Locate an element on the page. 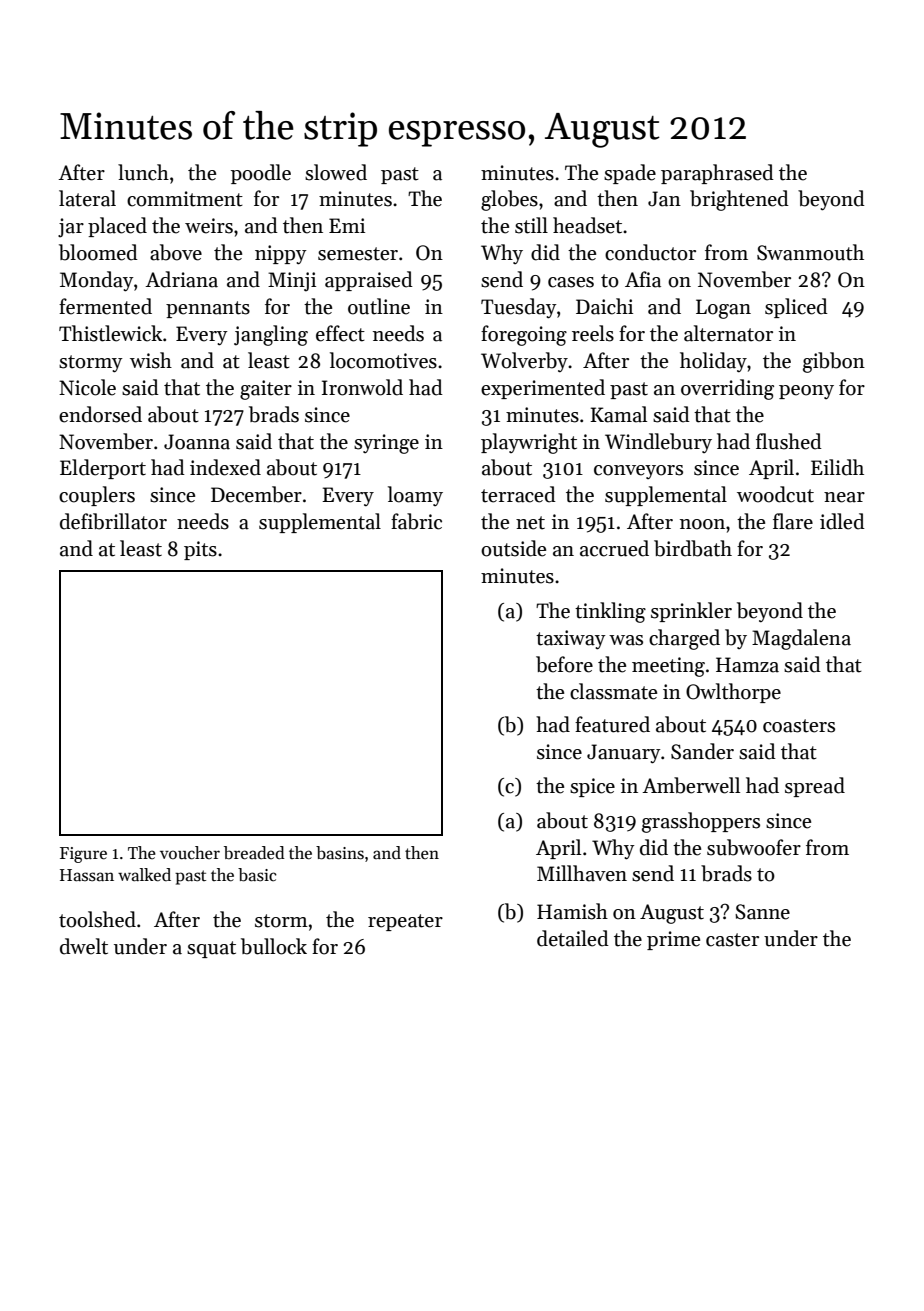  before is located at coordinates (564, 664).
